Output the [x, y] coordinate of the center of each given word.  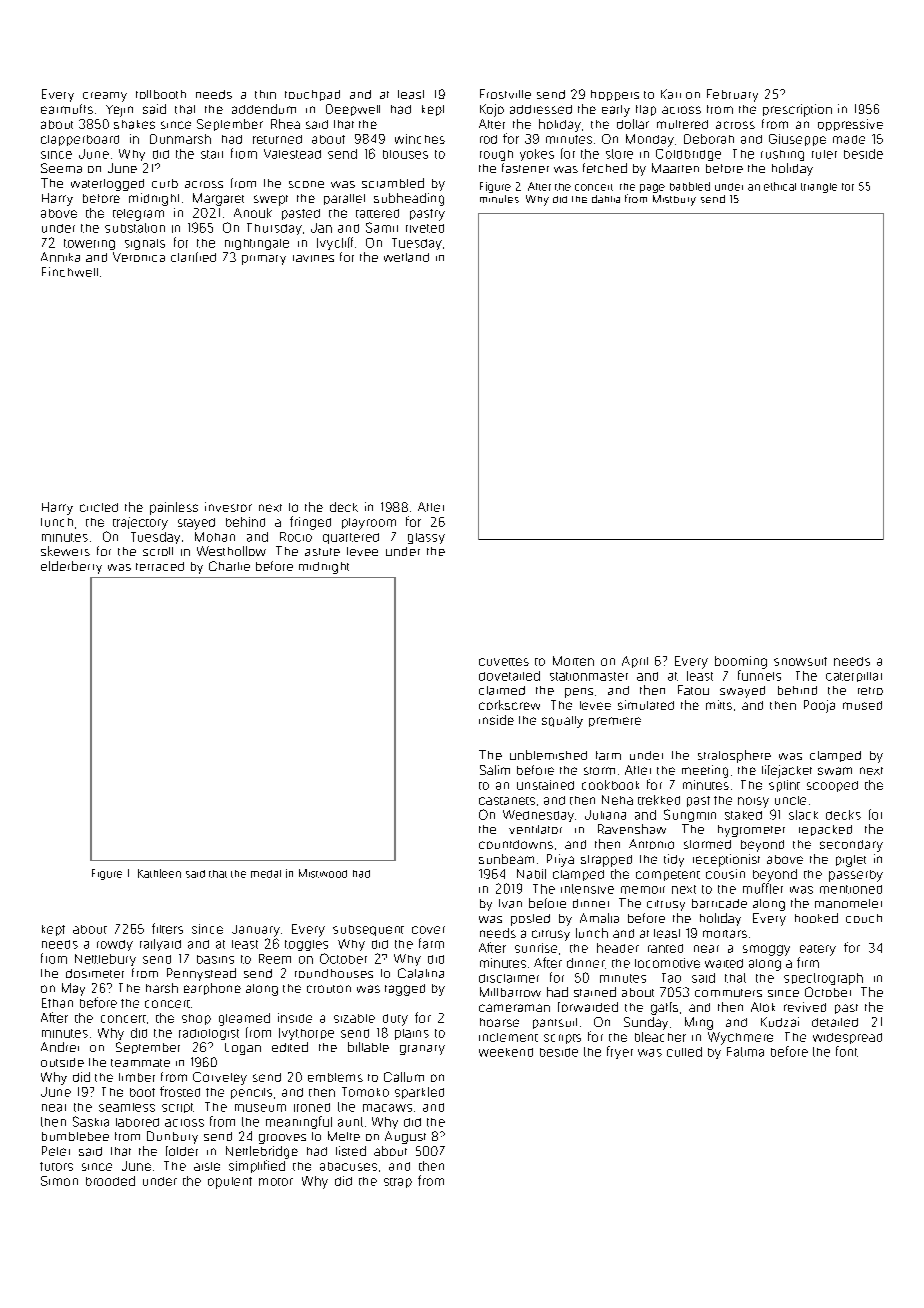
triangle [819, 188]
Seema [61, 168]
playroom [369, 524]
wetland [406, 257]
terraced [160, 566]
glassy [426, 538]
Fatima [745, 1052]
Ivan [510, 903]
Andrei [60, 1047]
